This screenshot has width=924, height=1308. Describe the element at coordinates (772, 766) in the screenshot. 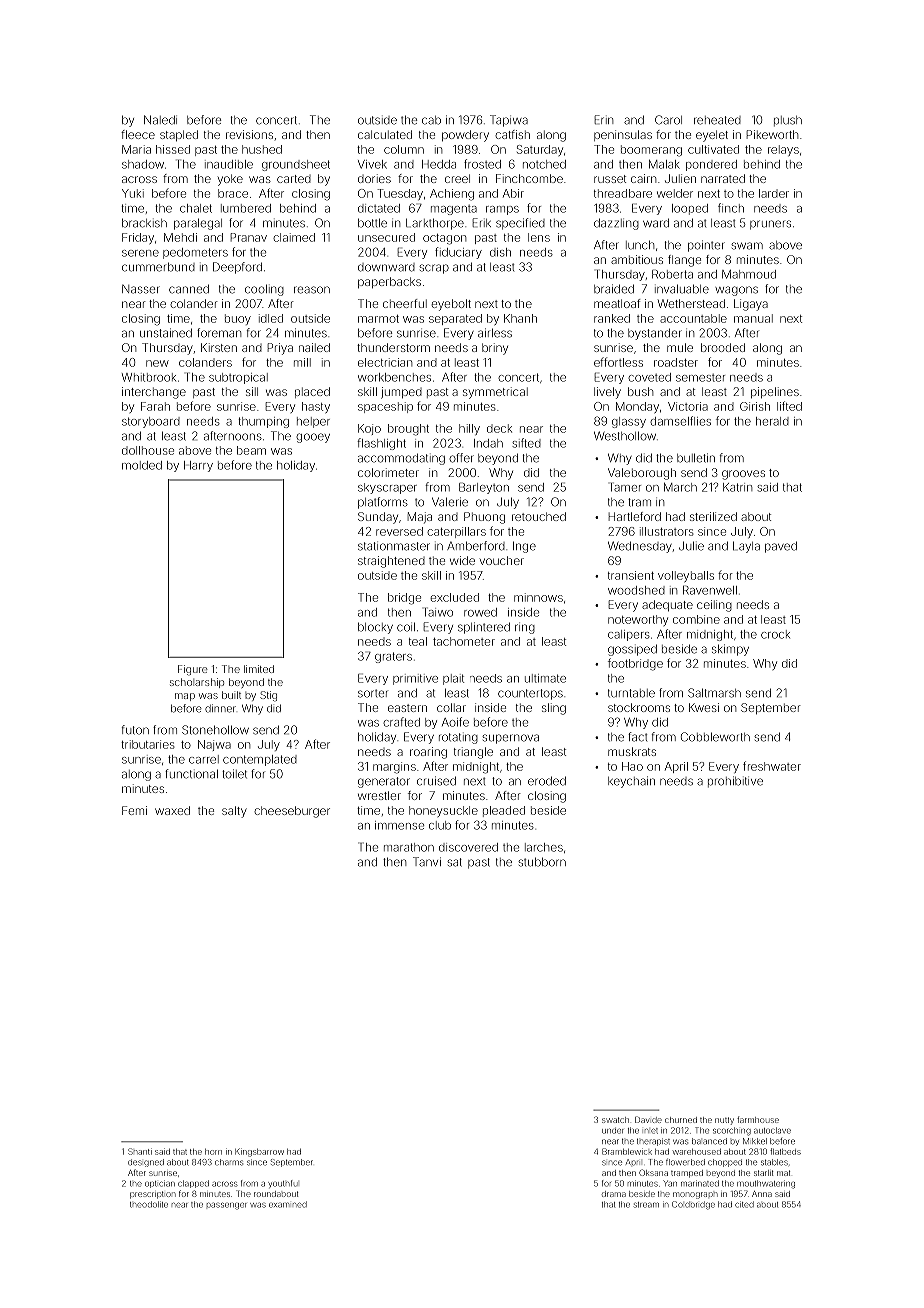

I see `freshwater` at that location.
